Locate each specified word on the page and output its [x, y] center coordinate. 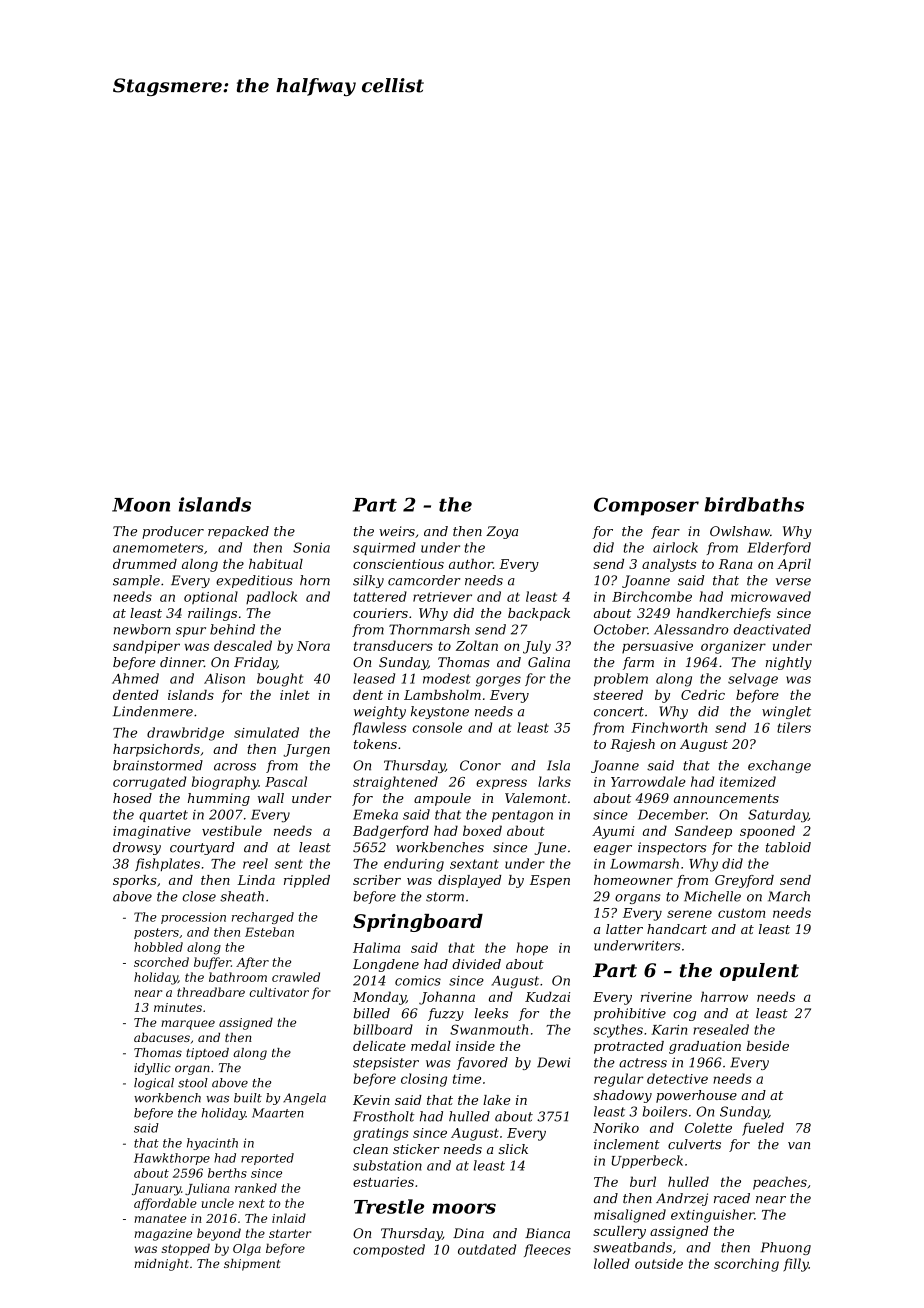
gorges [498, 681]
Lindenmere [153, 711]
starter [290, 1233]
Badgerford [391, 832]
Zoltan [477, 645]
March [789, 896]
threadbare [211, 992]
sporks [135, 881]
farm [638, 663]
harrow [724, 996]
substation [387, 1165]
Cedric [703, 695]
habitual [276, 564]
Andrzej [682, 1199]
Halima [376, 947]
